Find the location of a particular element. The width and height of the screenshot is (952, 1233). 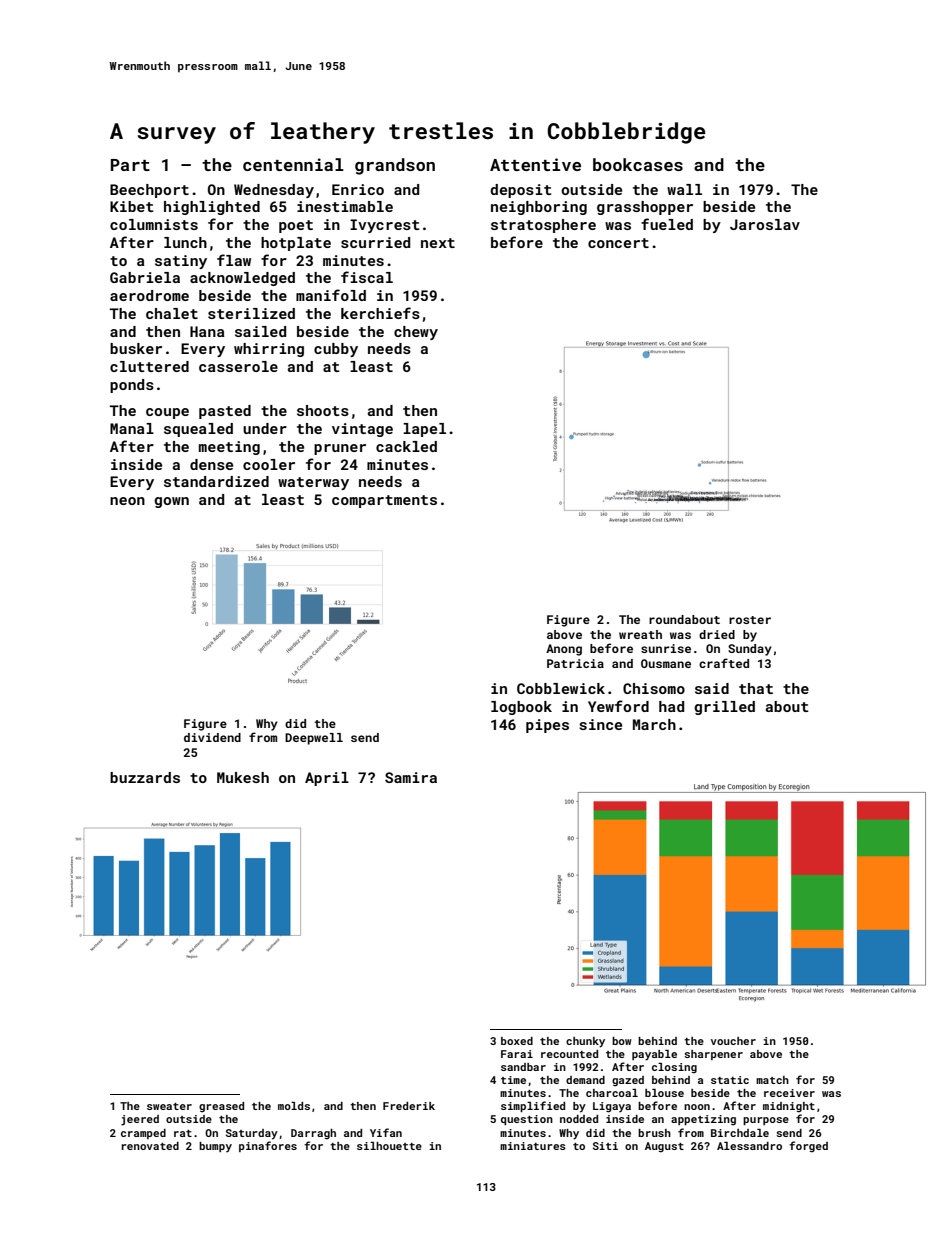

chewy is located at coordinates (416, 333).
